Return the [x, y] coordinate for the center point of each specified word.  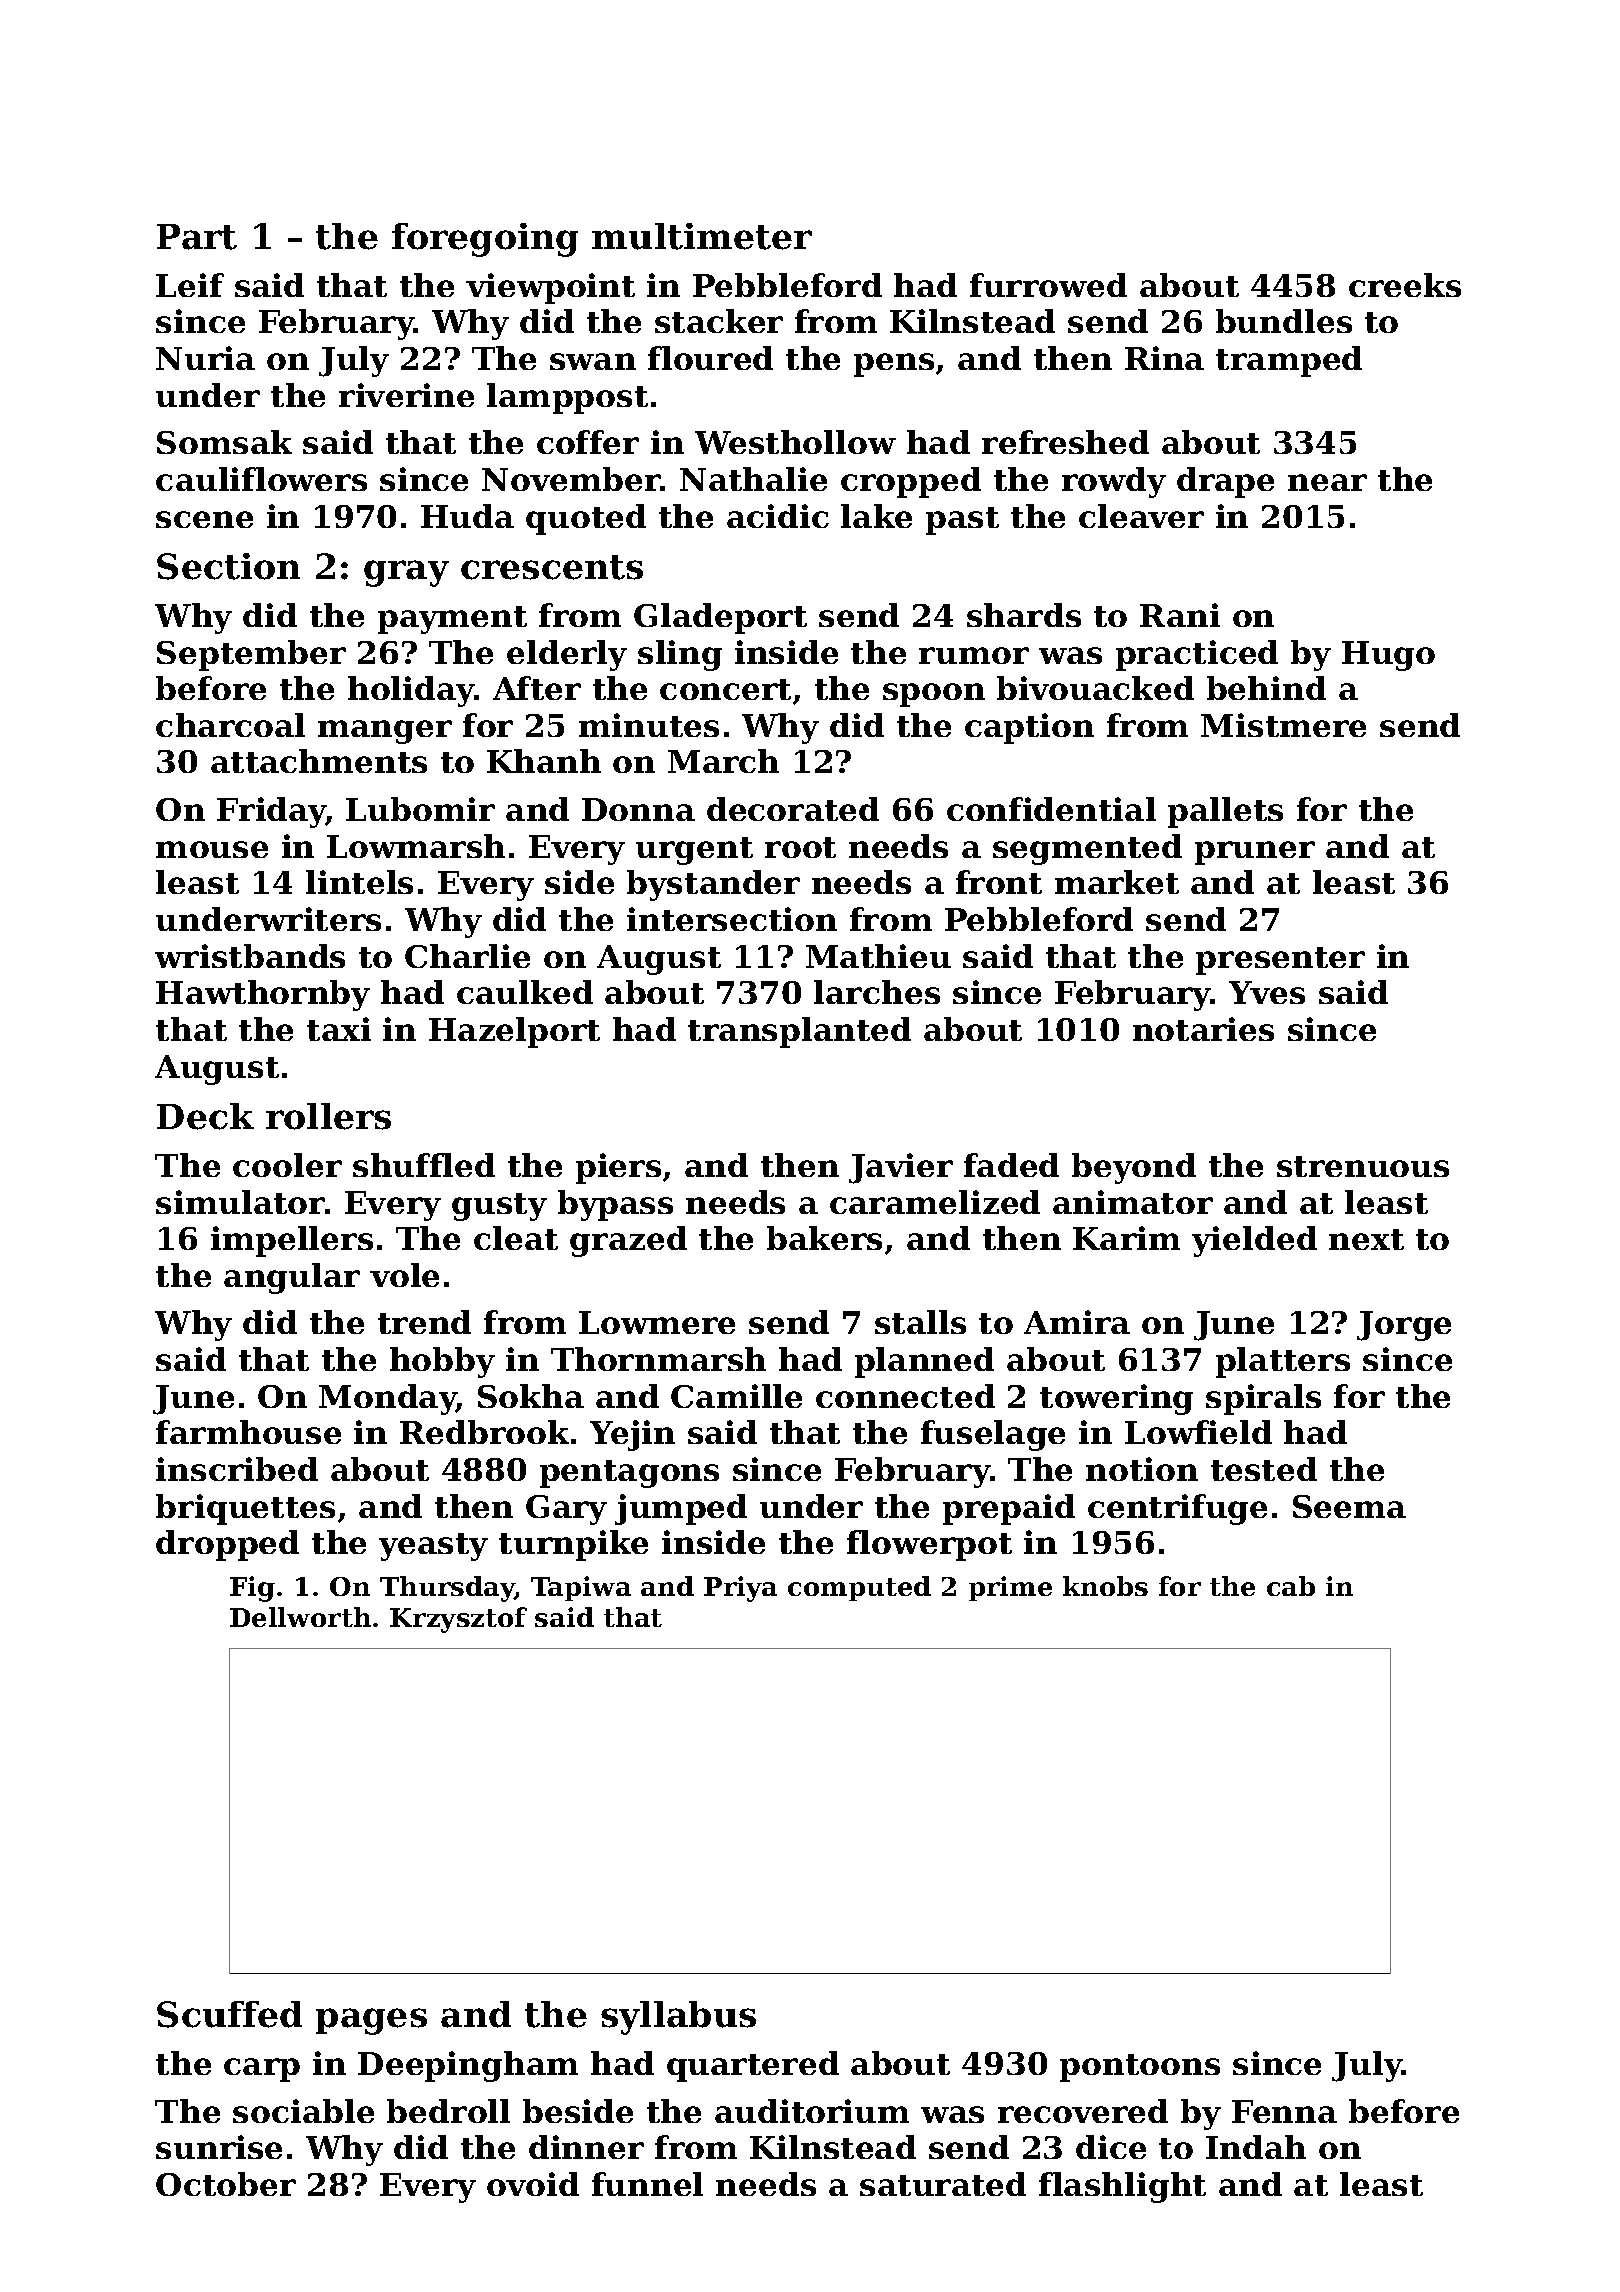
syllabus [678, 2018]
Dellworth [300, 1617]
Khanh [544, 761]
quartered [753, 2066]
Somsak [224, 442]
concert [725, 689]
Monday [387, 1399]
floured [710, 358]
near [1327, 482]
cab [1291, 1586]
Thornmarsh [658, 1359]
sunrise [219, 2147]
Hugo [1388, 656]
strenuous [1363, 1166]
